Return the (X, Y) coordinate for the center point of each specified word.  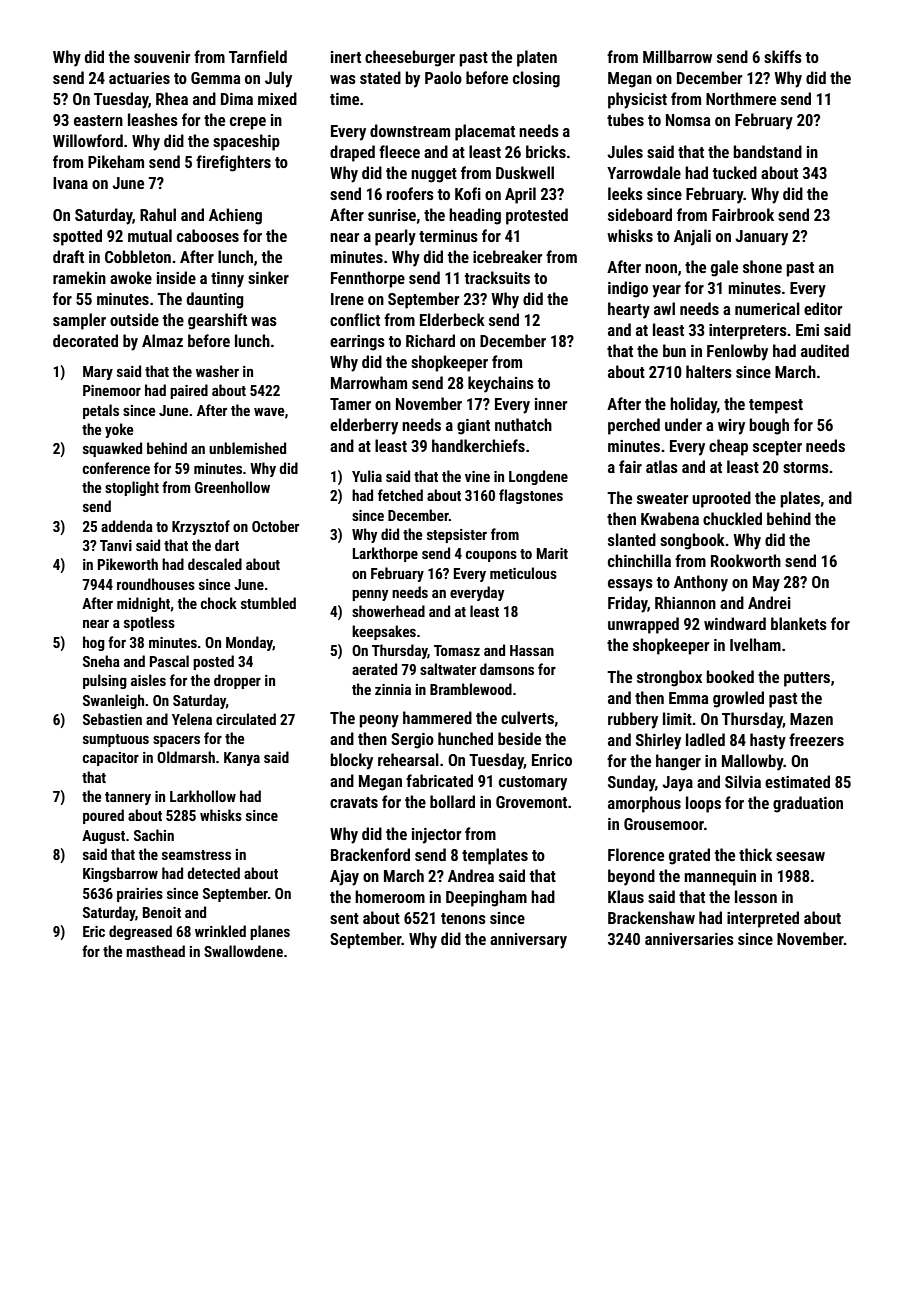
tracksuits (497, 277)
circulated (246, 719)
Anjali (692, 237)
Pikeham (116, 161)
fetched (400, 495)
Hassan (532, 650)
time (344, 99)
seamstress (196, 855)
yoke (119, 430)
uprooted (721, 499)
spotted (77, 237)
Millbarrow (677, 56)
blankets (799, 623)
